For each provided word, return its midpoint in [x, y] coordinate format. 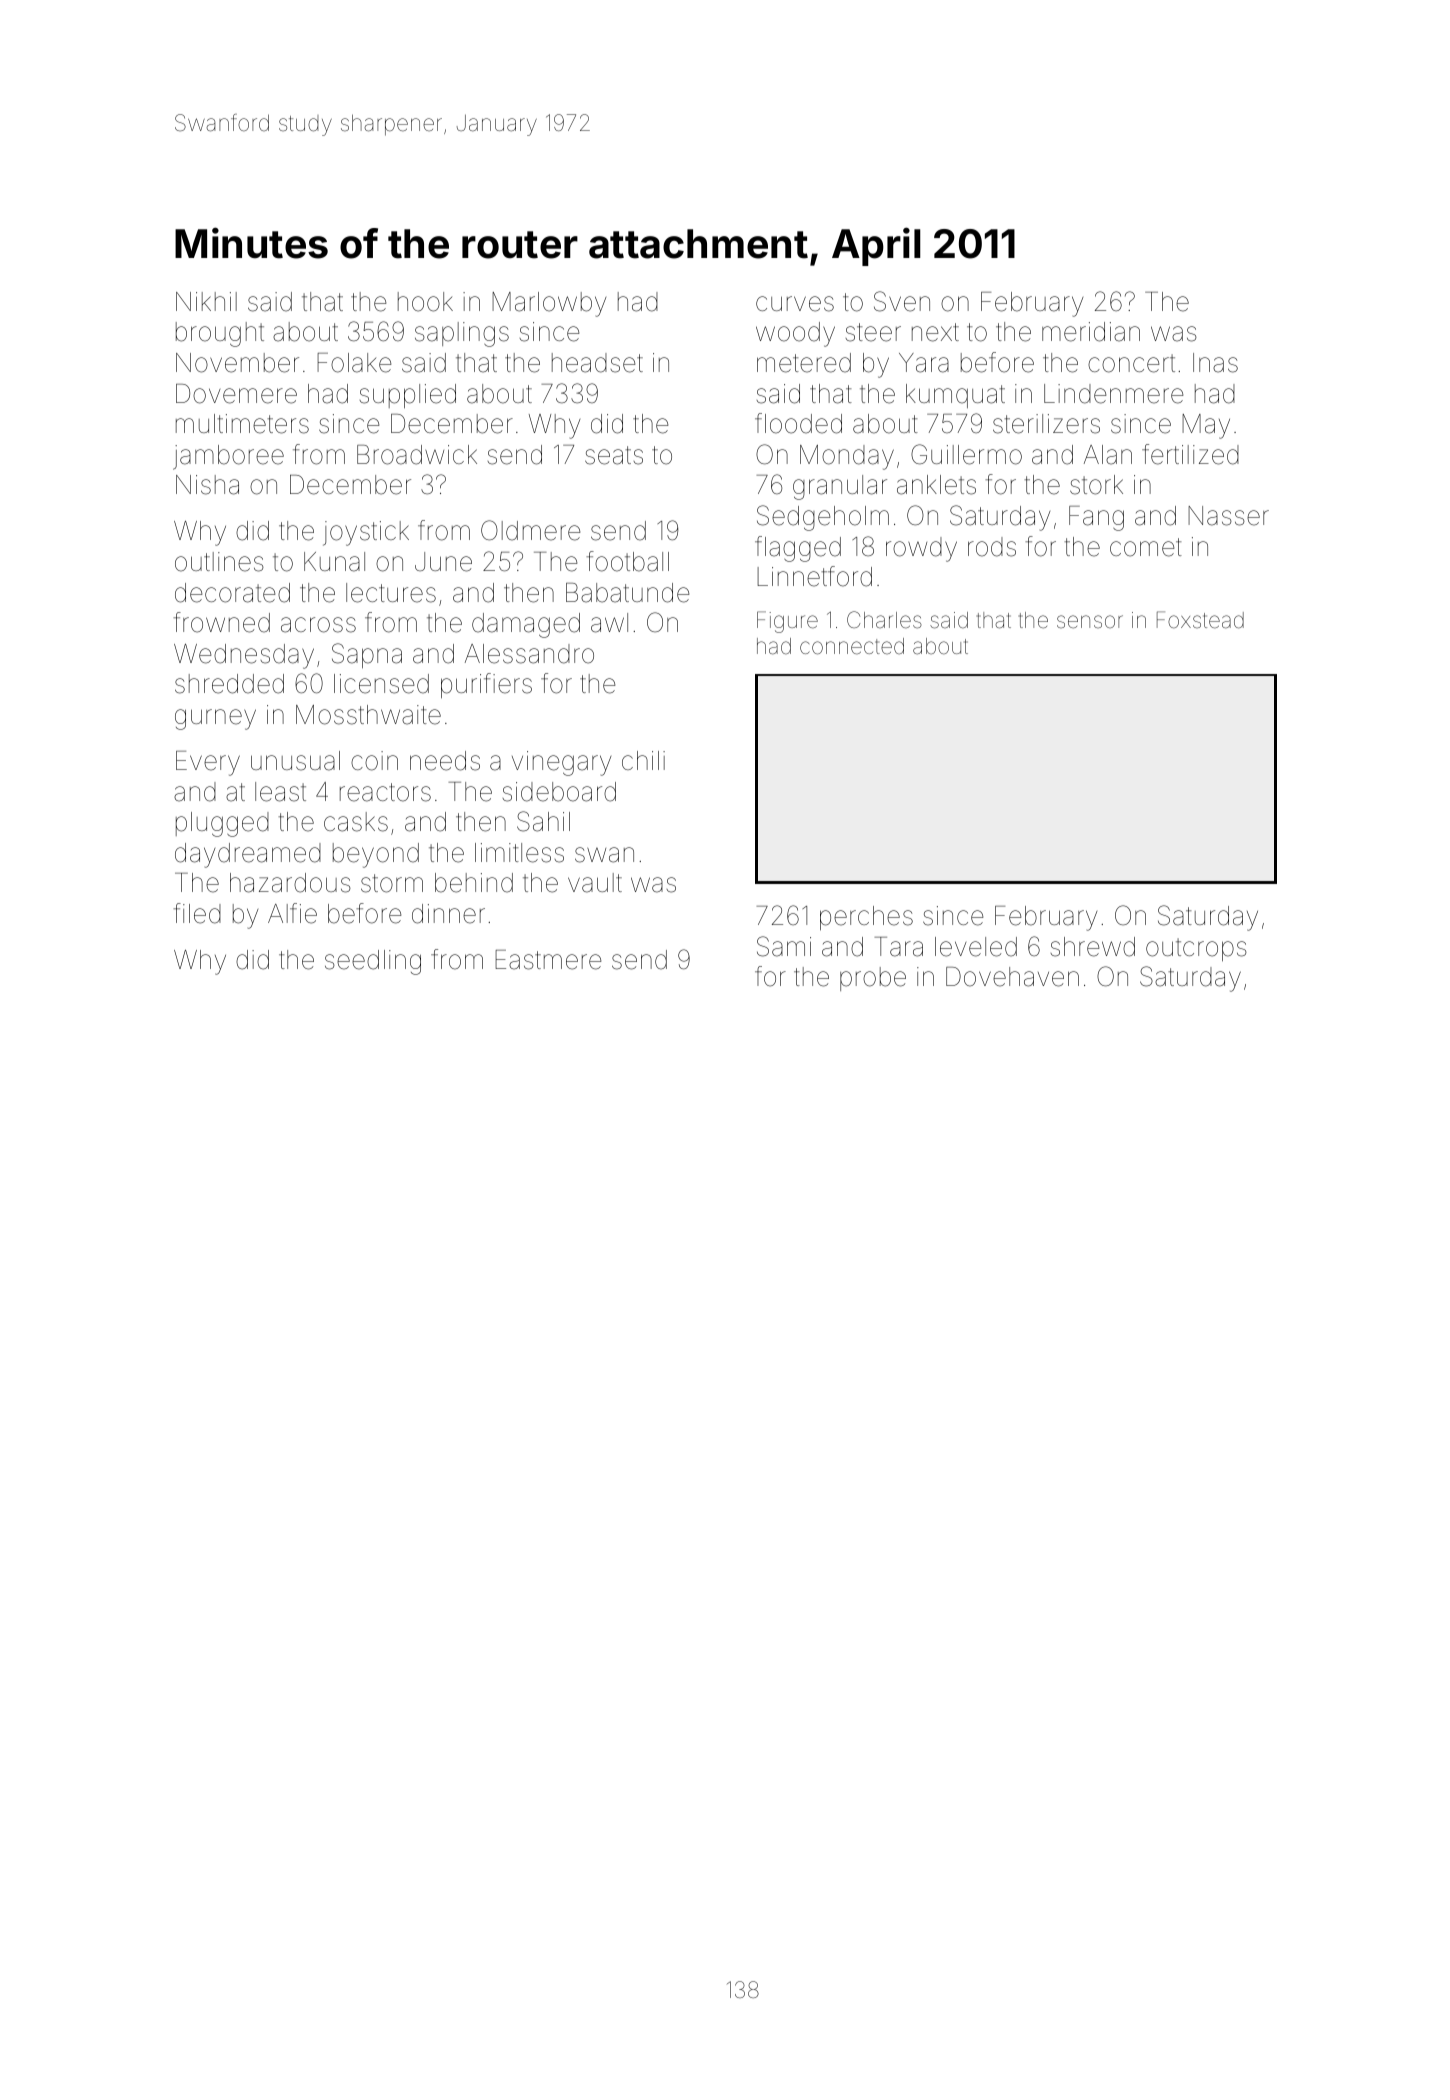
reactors [385, 792]
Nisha [207, 485]
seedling [373, 962]
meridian [1091, 332]
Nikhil [206, 301]
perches [866, 918]
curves [795, 304]
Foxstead [1200, 620]
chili [643, 760]
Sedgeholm [823, 518]
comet [1146, 547]
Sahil [543, 821]
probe [873, 979]
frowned [221, 622]
